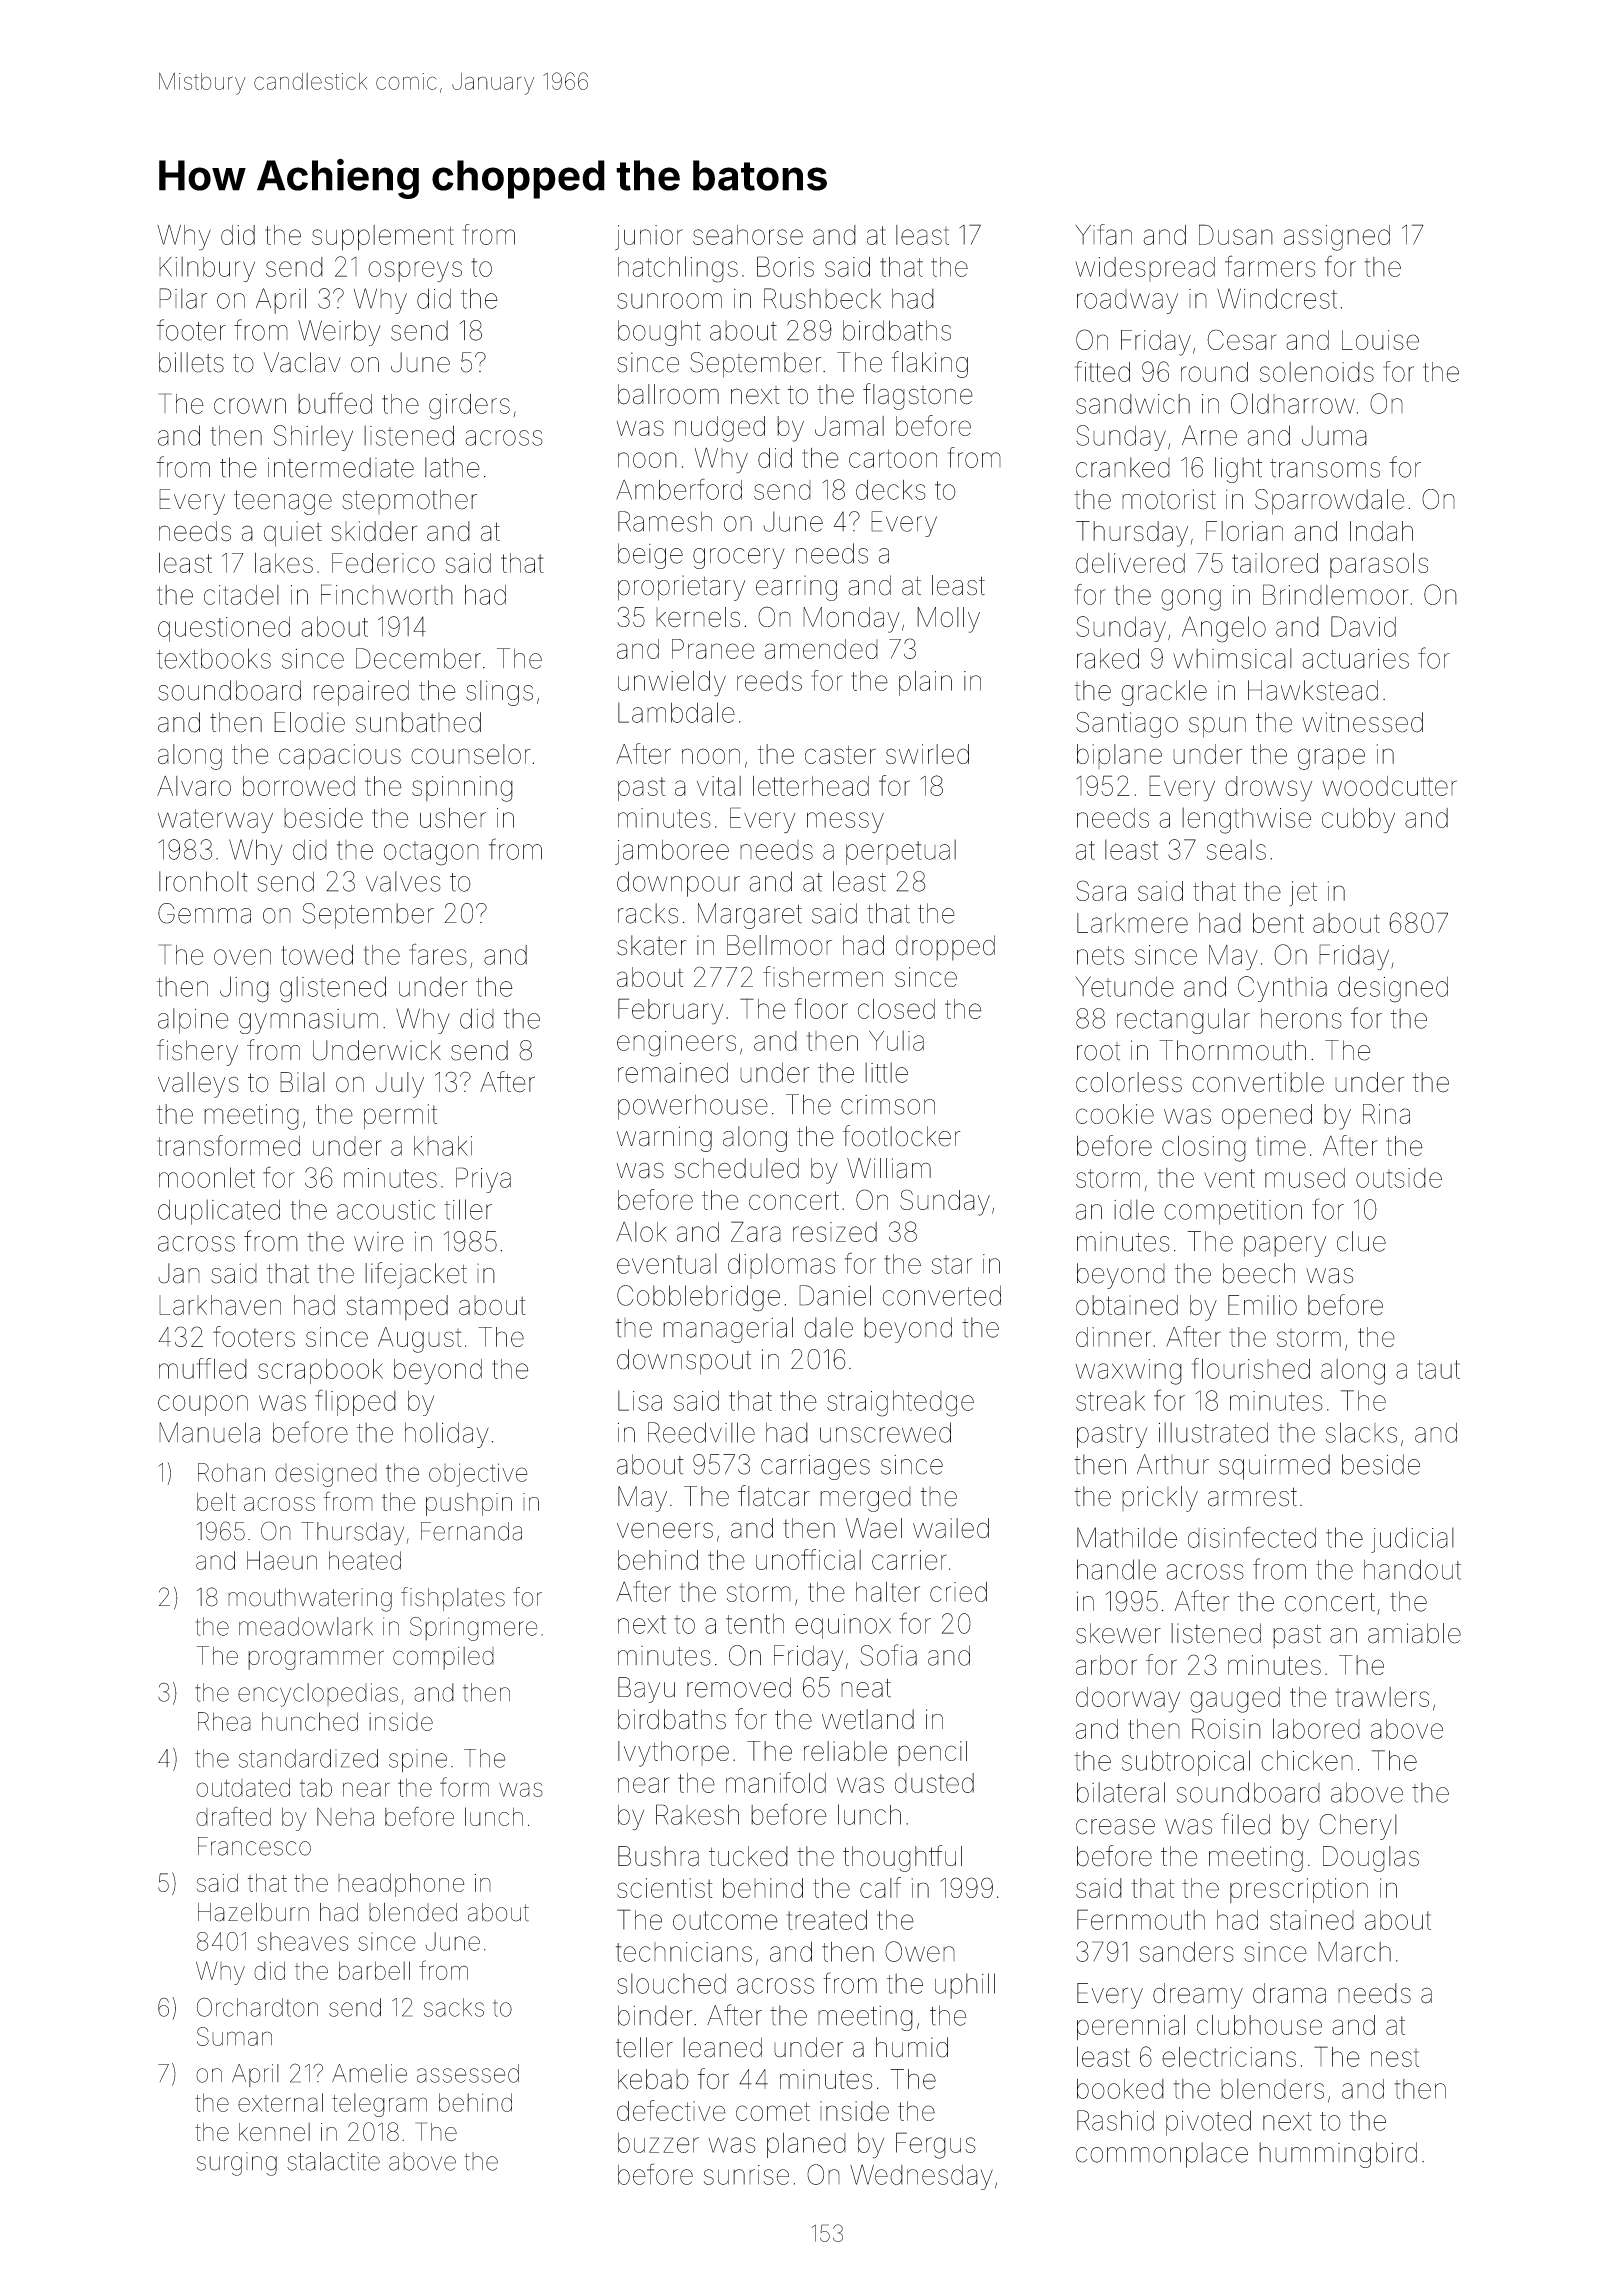  I want to click on widespread, so click(1145, 269).
